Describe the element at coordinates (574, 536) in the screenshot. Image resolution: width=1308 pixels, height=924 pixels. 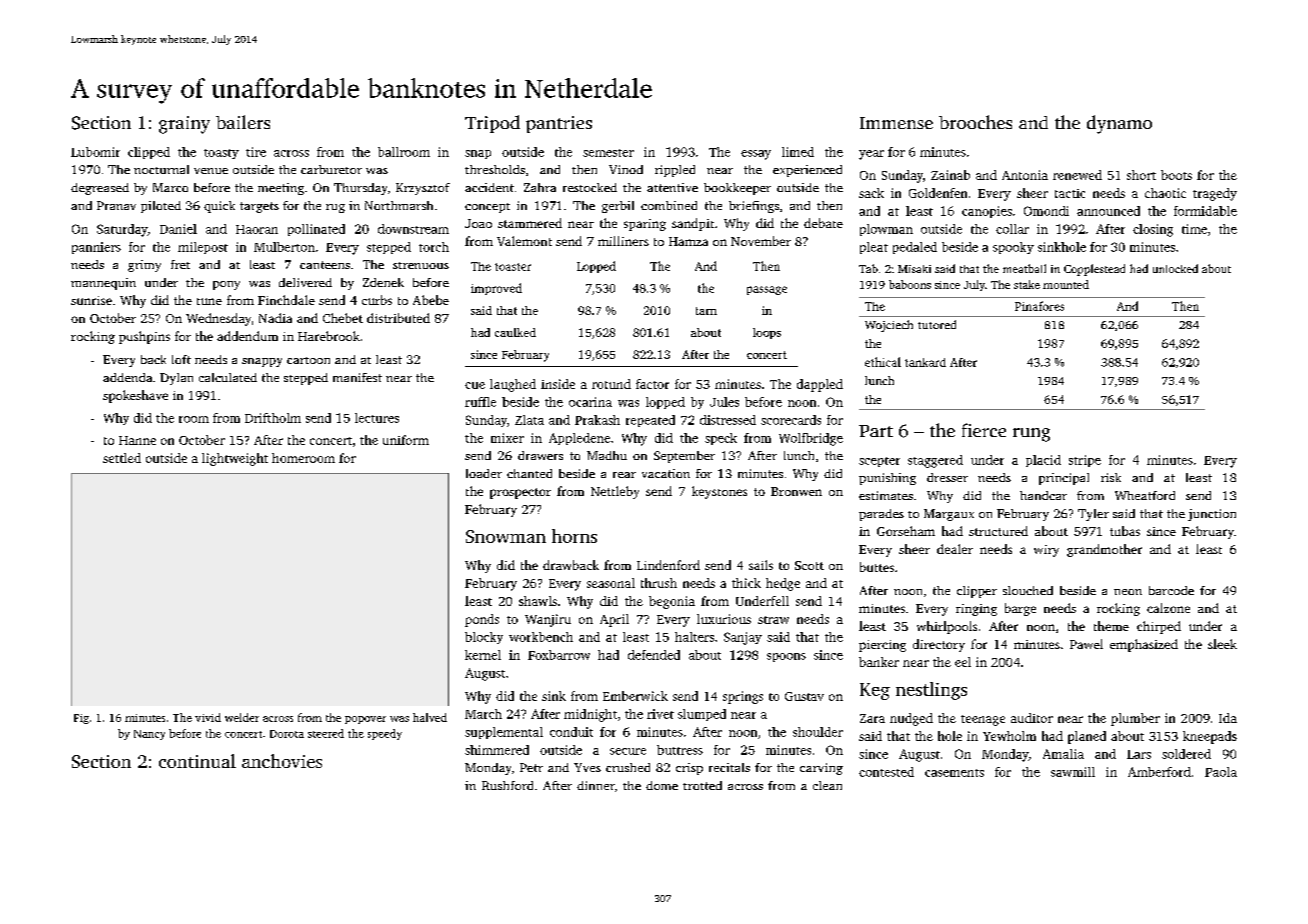
I see `horns` at that location.
